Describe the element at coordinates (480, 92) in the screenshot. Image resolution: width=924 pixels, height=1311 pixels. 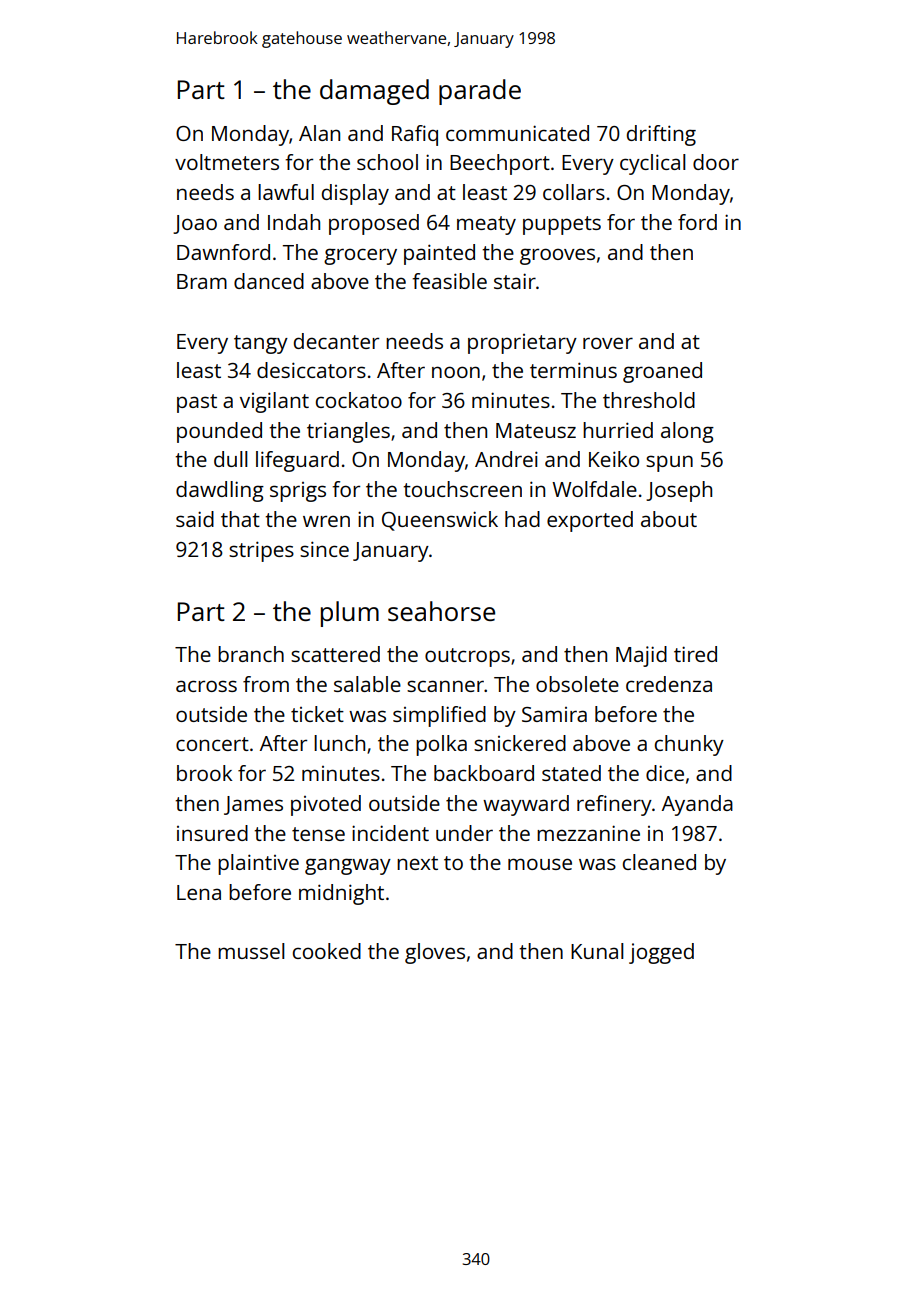
I see `parade` at that location.
